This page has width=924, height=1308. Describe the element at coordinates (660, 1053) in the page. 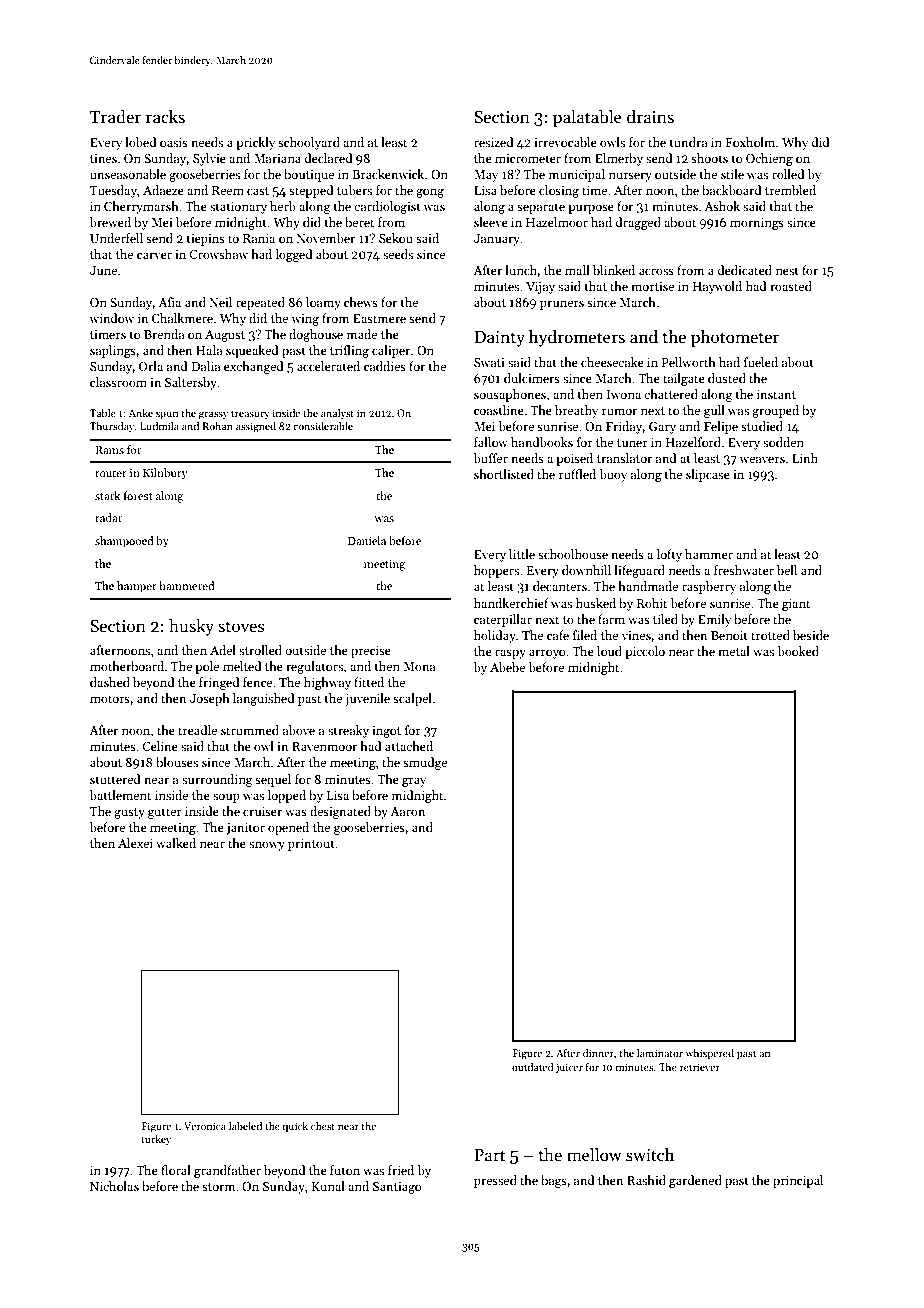

I see `laminator` at that location.
